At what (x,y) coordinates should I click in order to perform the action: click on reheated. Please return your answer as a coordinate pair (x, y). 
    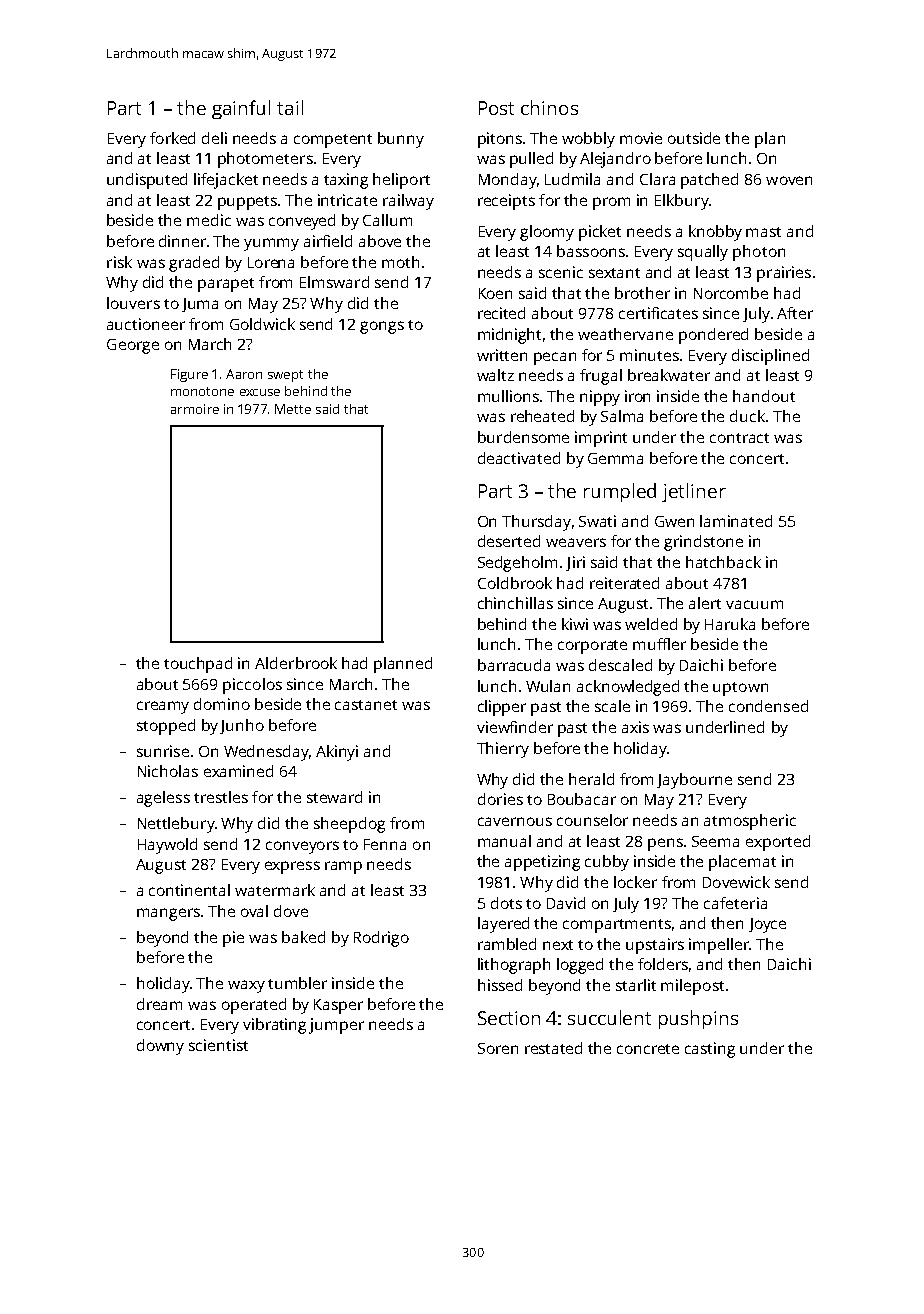
    Looking at the image, I should click on (542, 416).
